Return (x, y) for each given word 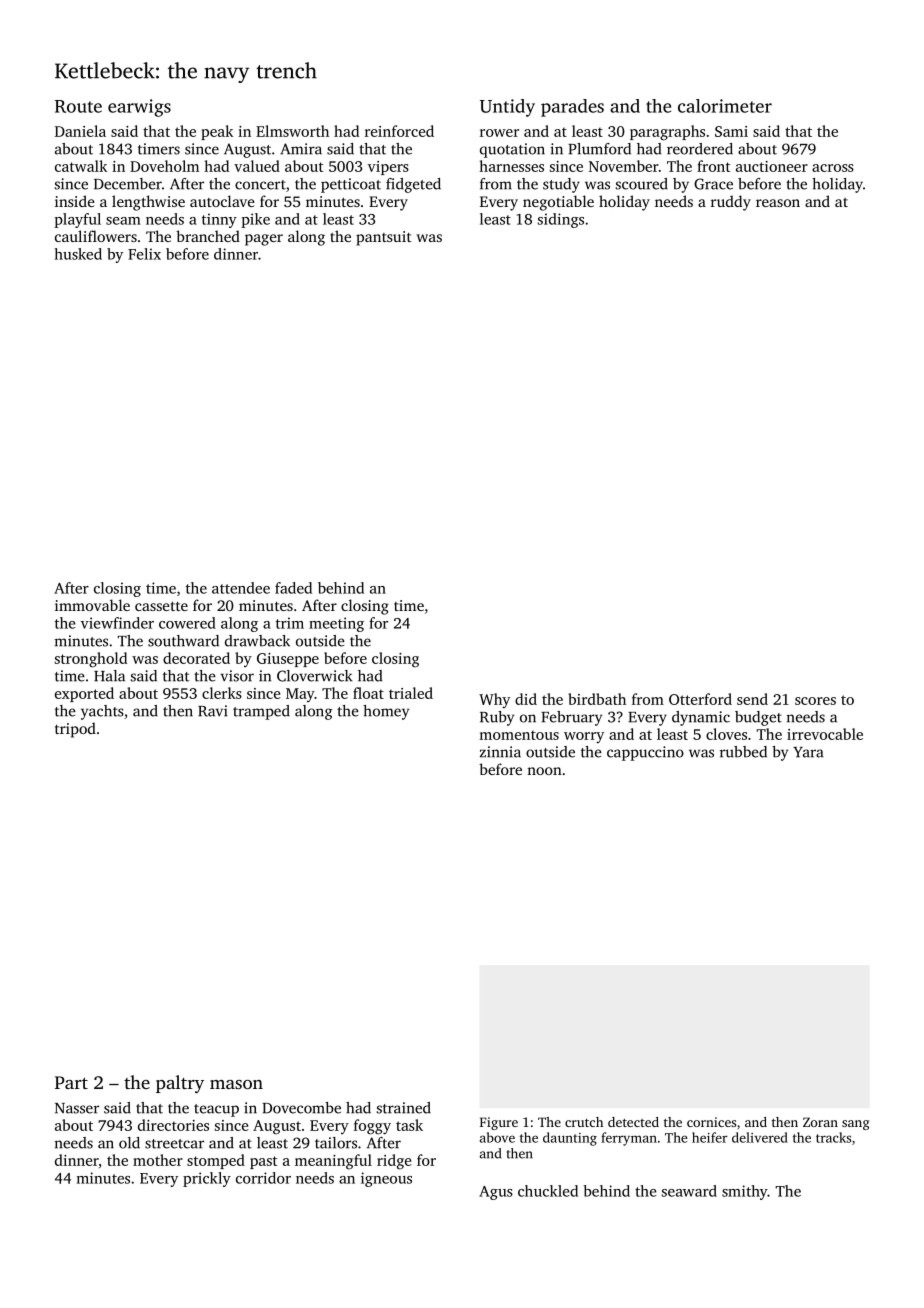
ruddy (731, 203)
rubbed (743, 752)
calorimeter (725, 106)
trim (290, 623)
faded (293, 588)
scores (815, 701)
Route (78, 106)
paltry (180, 1084)
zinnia (500, 752)
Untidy (507, 108)
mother (158, 1160)
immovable (92, 605)
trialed (411, 693)
